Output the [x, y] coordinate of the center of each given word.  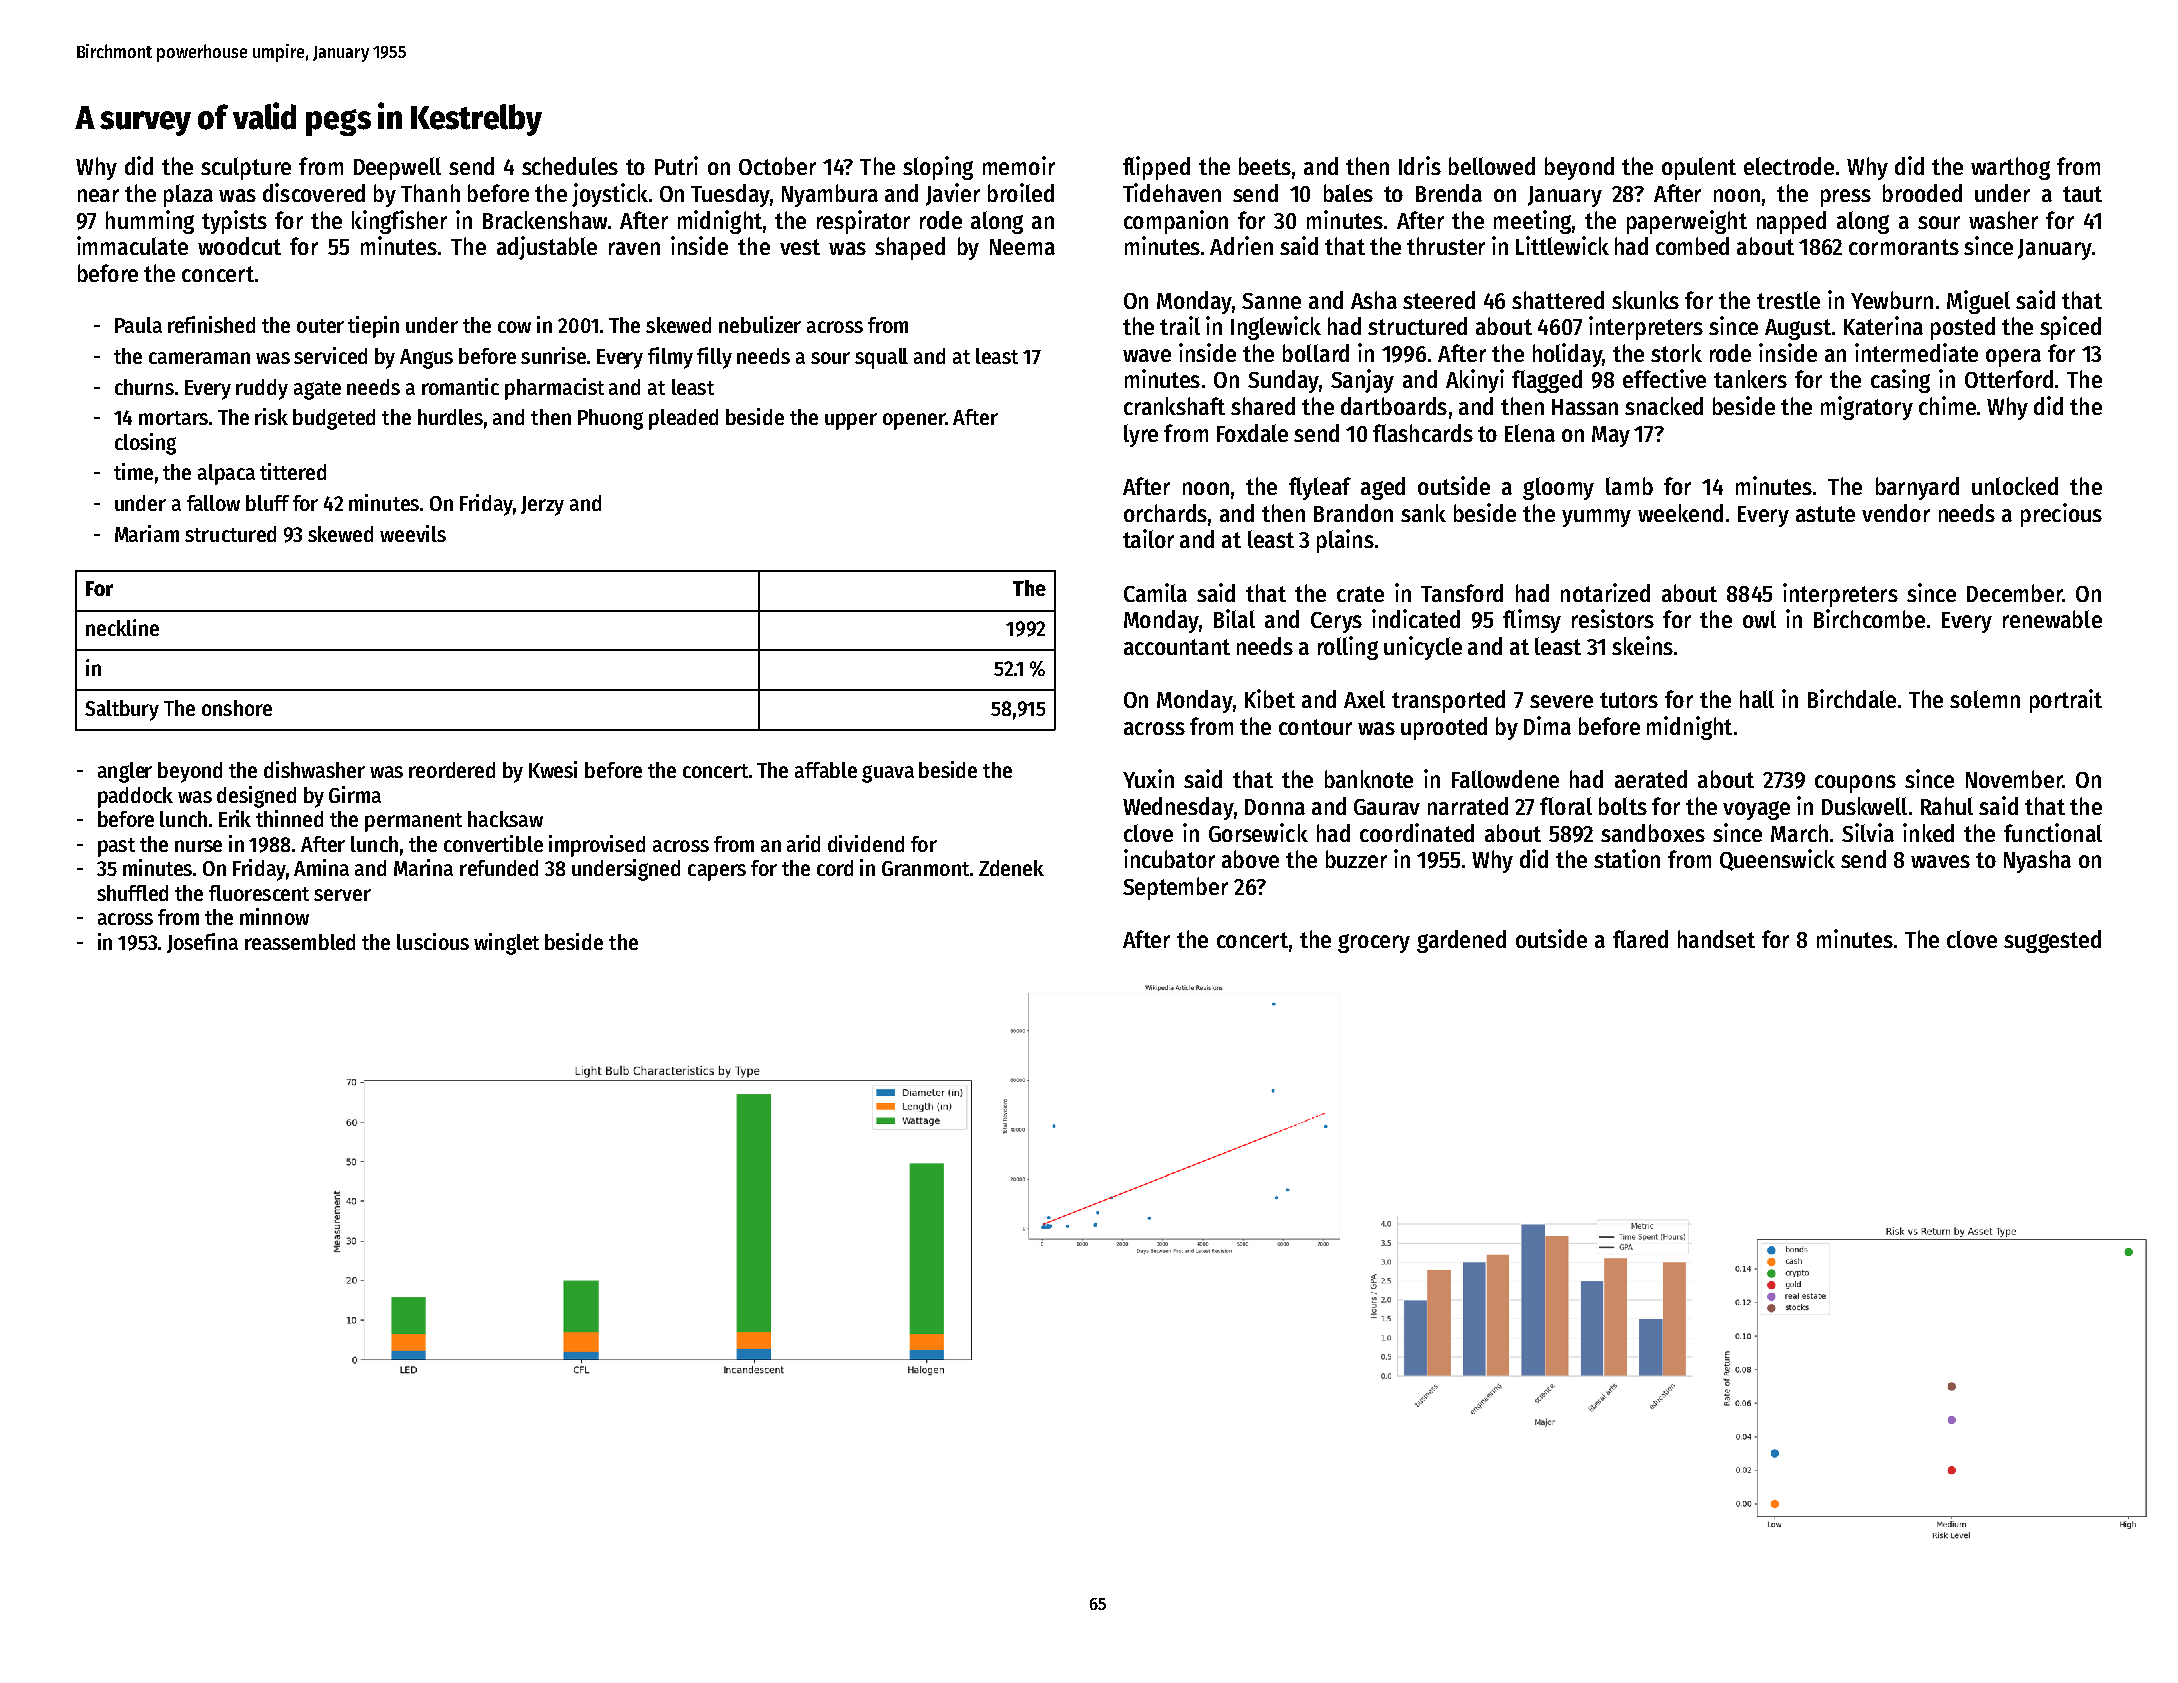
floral [1566, 806]
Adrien [1241, 245]
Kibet [1270, 698]
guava [888, 774]
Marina [423, 867]
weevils [413, 533]
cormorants [1904, 247]
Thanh [430, 193]
